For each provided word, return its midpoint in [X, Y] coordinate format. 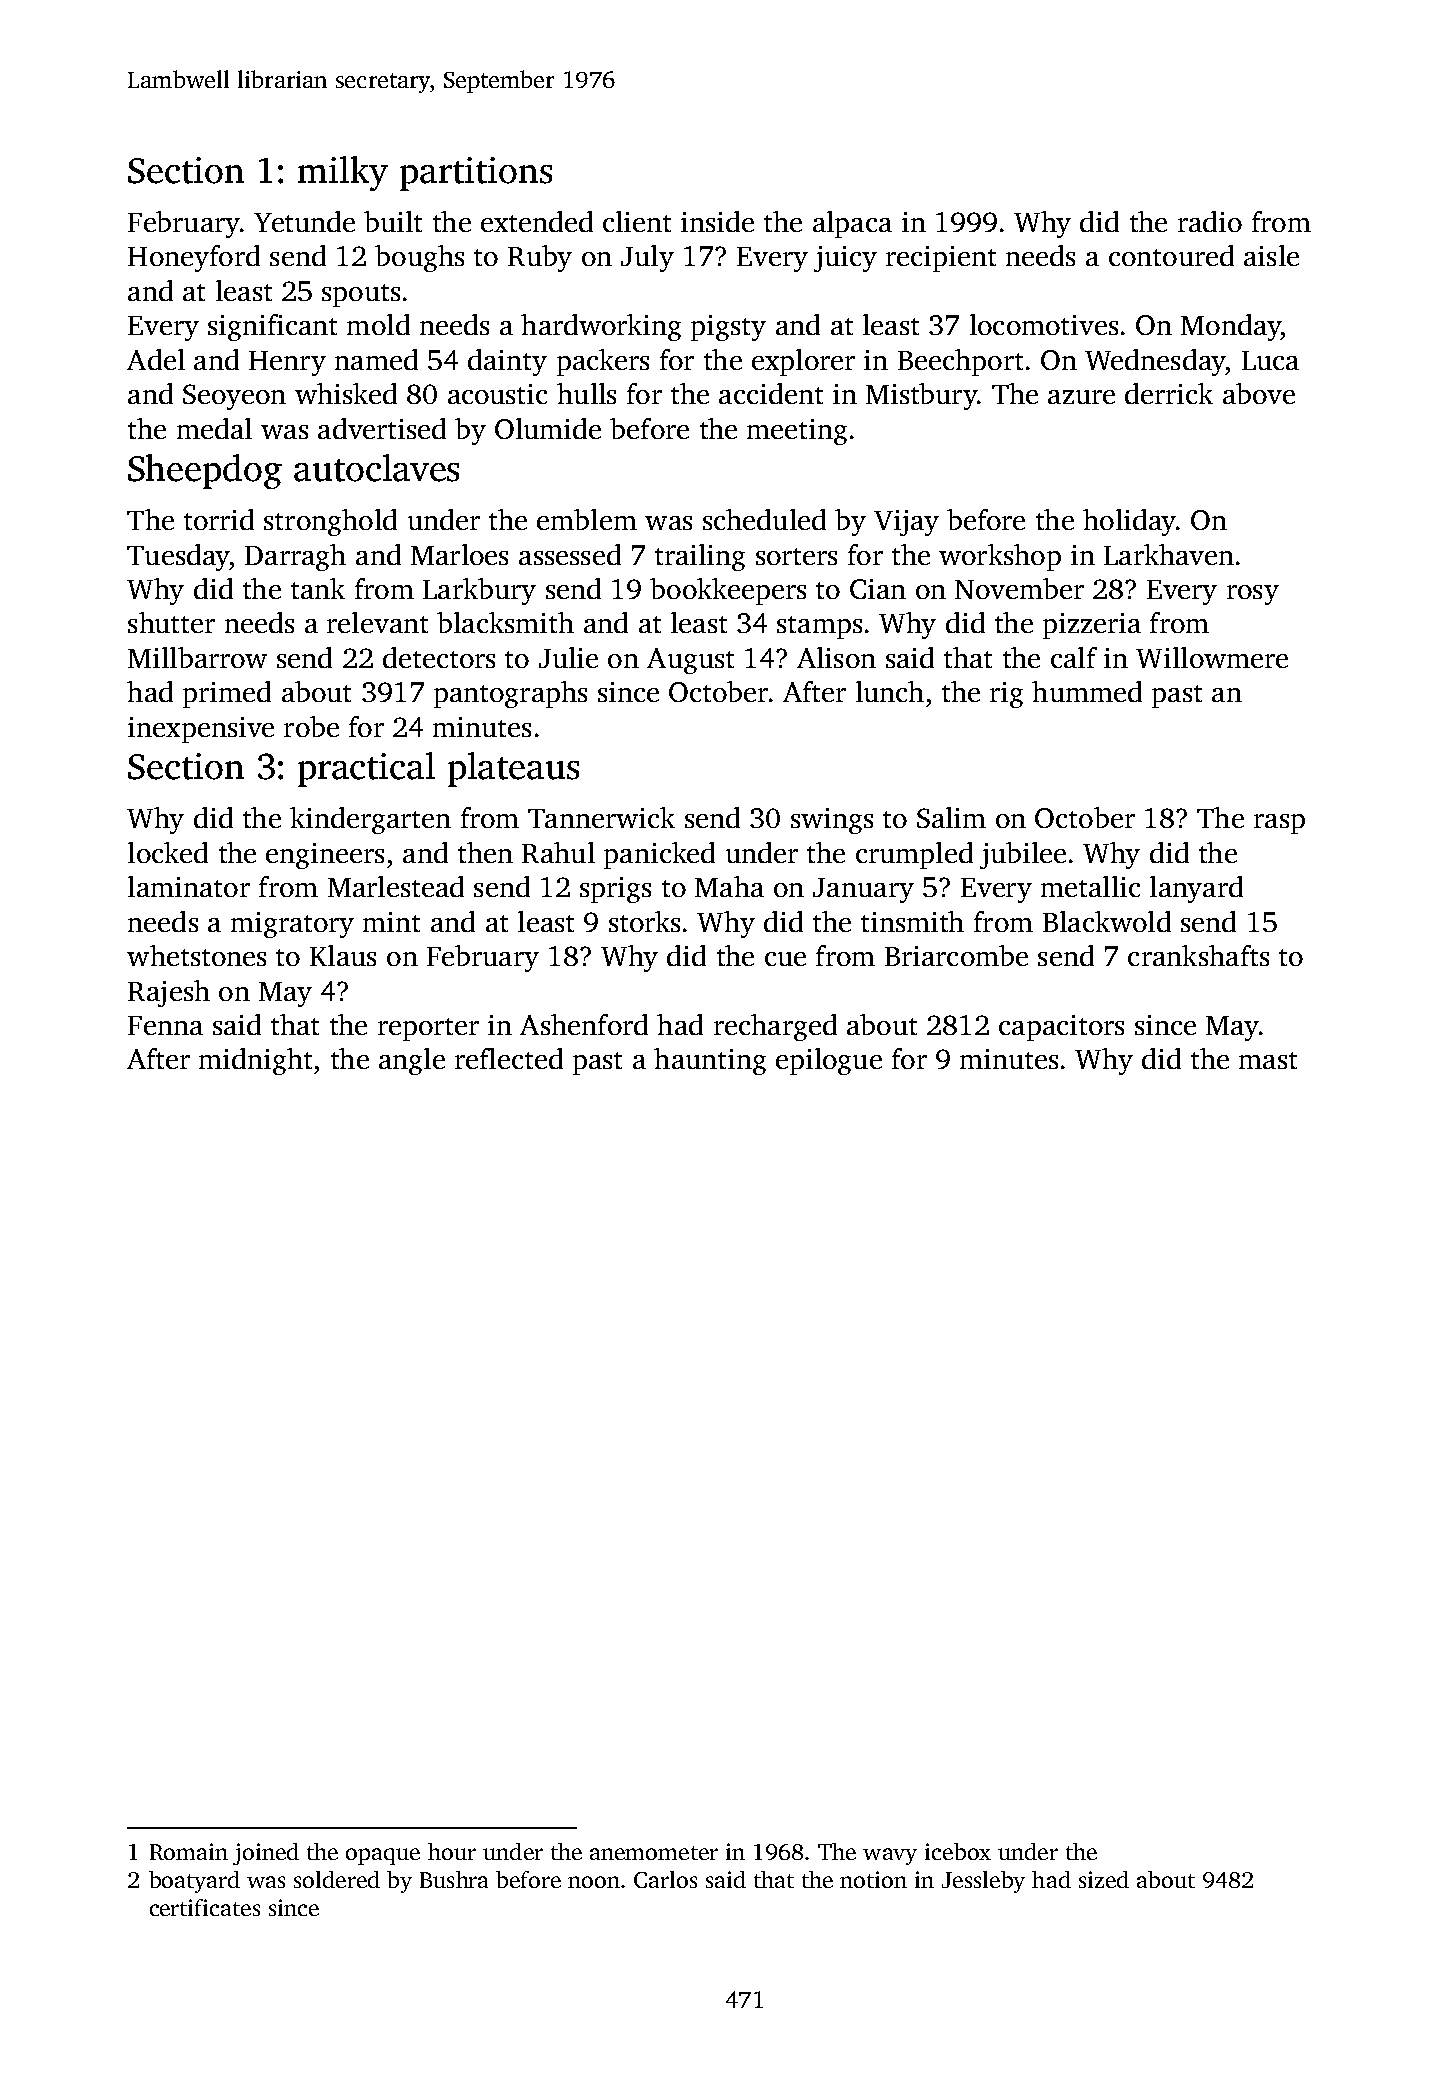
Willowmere [1212, 657]
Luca [1270, 360]
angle [412, 1061]
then [485, 852]
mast [1268, 1060]
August [690, 661]
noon [594, 1882]
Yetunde [304, 221]
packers [603, 362]
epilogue [829, 1061]
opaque [383, 1856]
